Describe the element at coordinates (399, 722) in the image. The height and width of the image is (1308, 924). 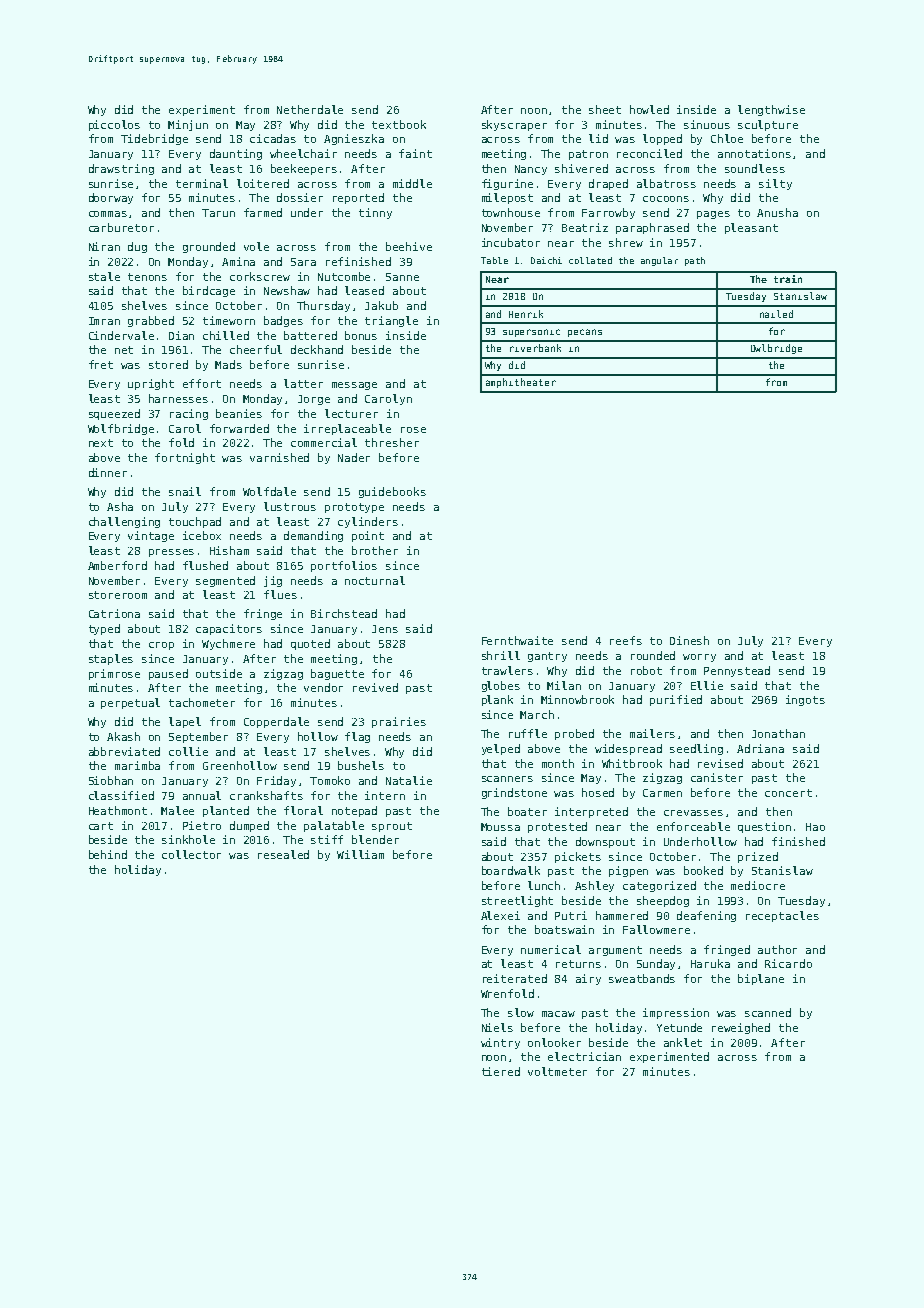
I see `prairies` at that location.
